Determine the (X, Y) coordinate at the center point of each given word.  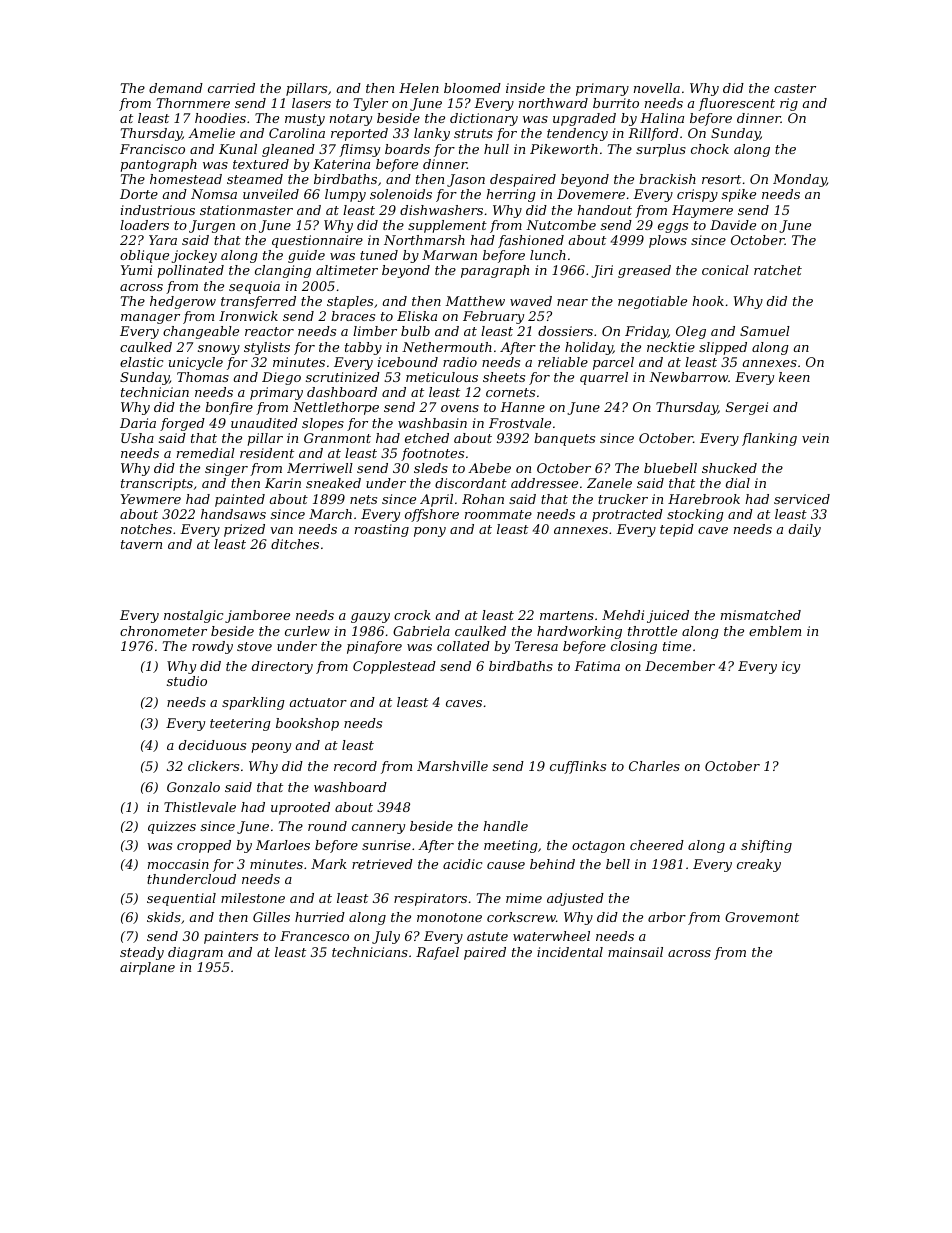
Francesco (314, 936)
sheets (504, 377)
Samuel (765, 331)
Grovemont (762, 917)
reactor (269, 331)
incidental (570, 952)
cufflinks (578, 767)
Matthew (475, 301)
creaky (759, 865)
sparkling (253, 703)
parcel (613, 363)
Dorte (139, 194)
